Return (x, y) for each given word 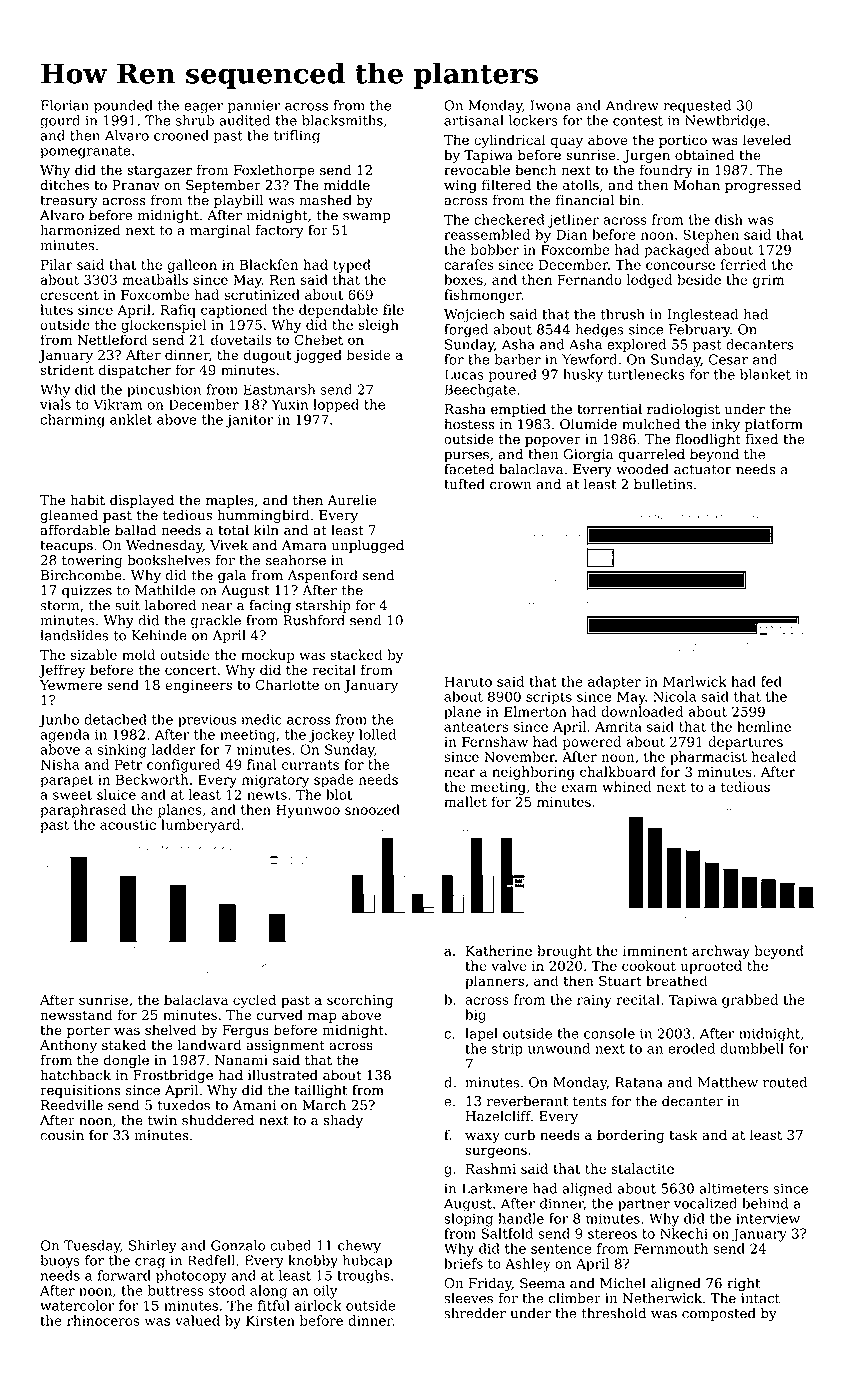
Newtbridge (725, 122)
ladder (174, 749)
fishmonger (483, 296)
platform (774, 425)
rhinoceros (103, 1320)
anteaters (476, 727)
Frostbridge (173, 1076)
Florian (65, 105)
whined (627, 786)
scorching (360, 1001)
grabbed (750, 1001)
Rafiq (178, 311)
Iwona (550, 105)
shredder (475, 1313)
